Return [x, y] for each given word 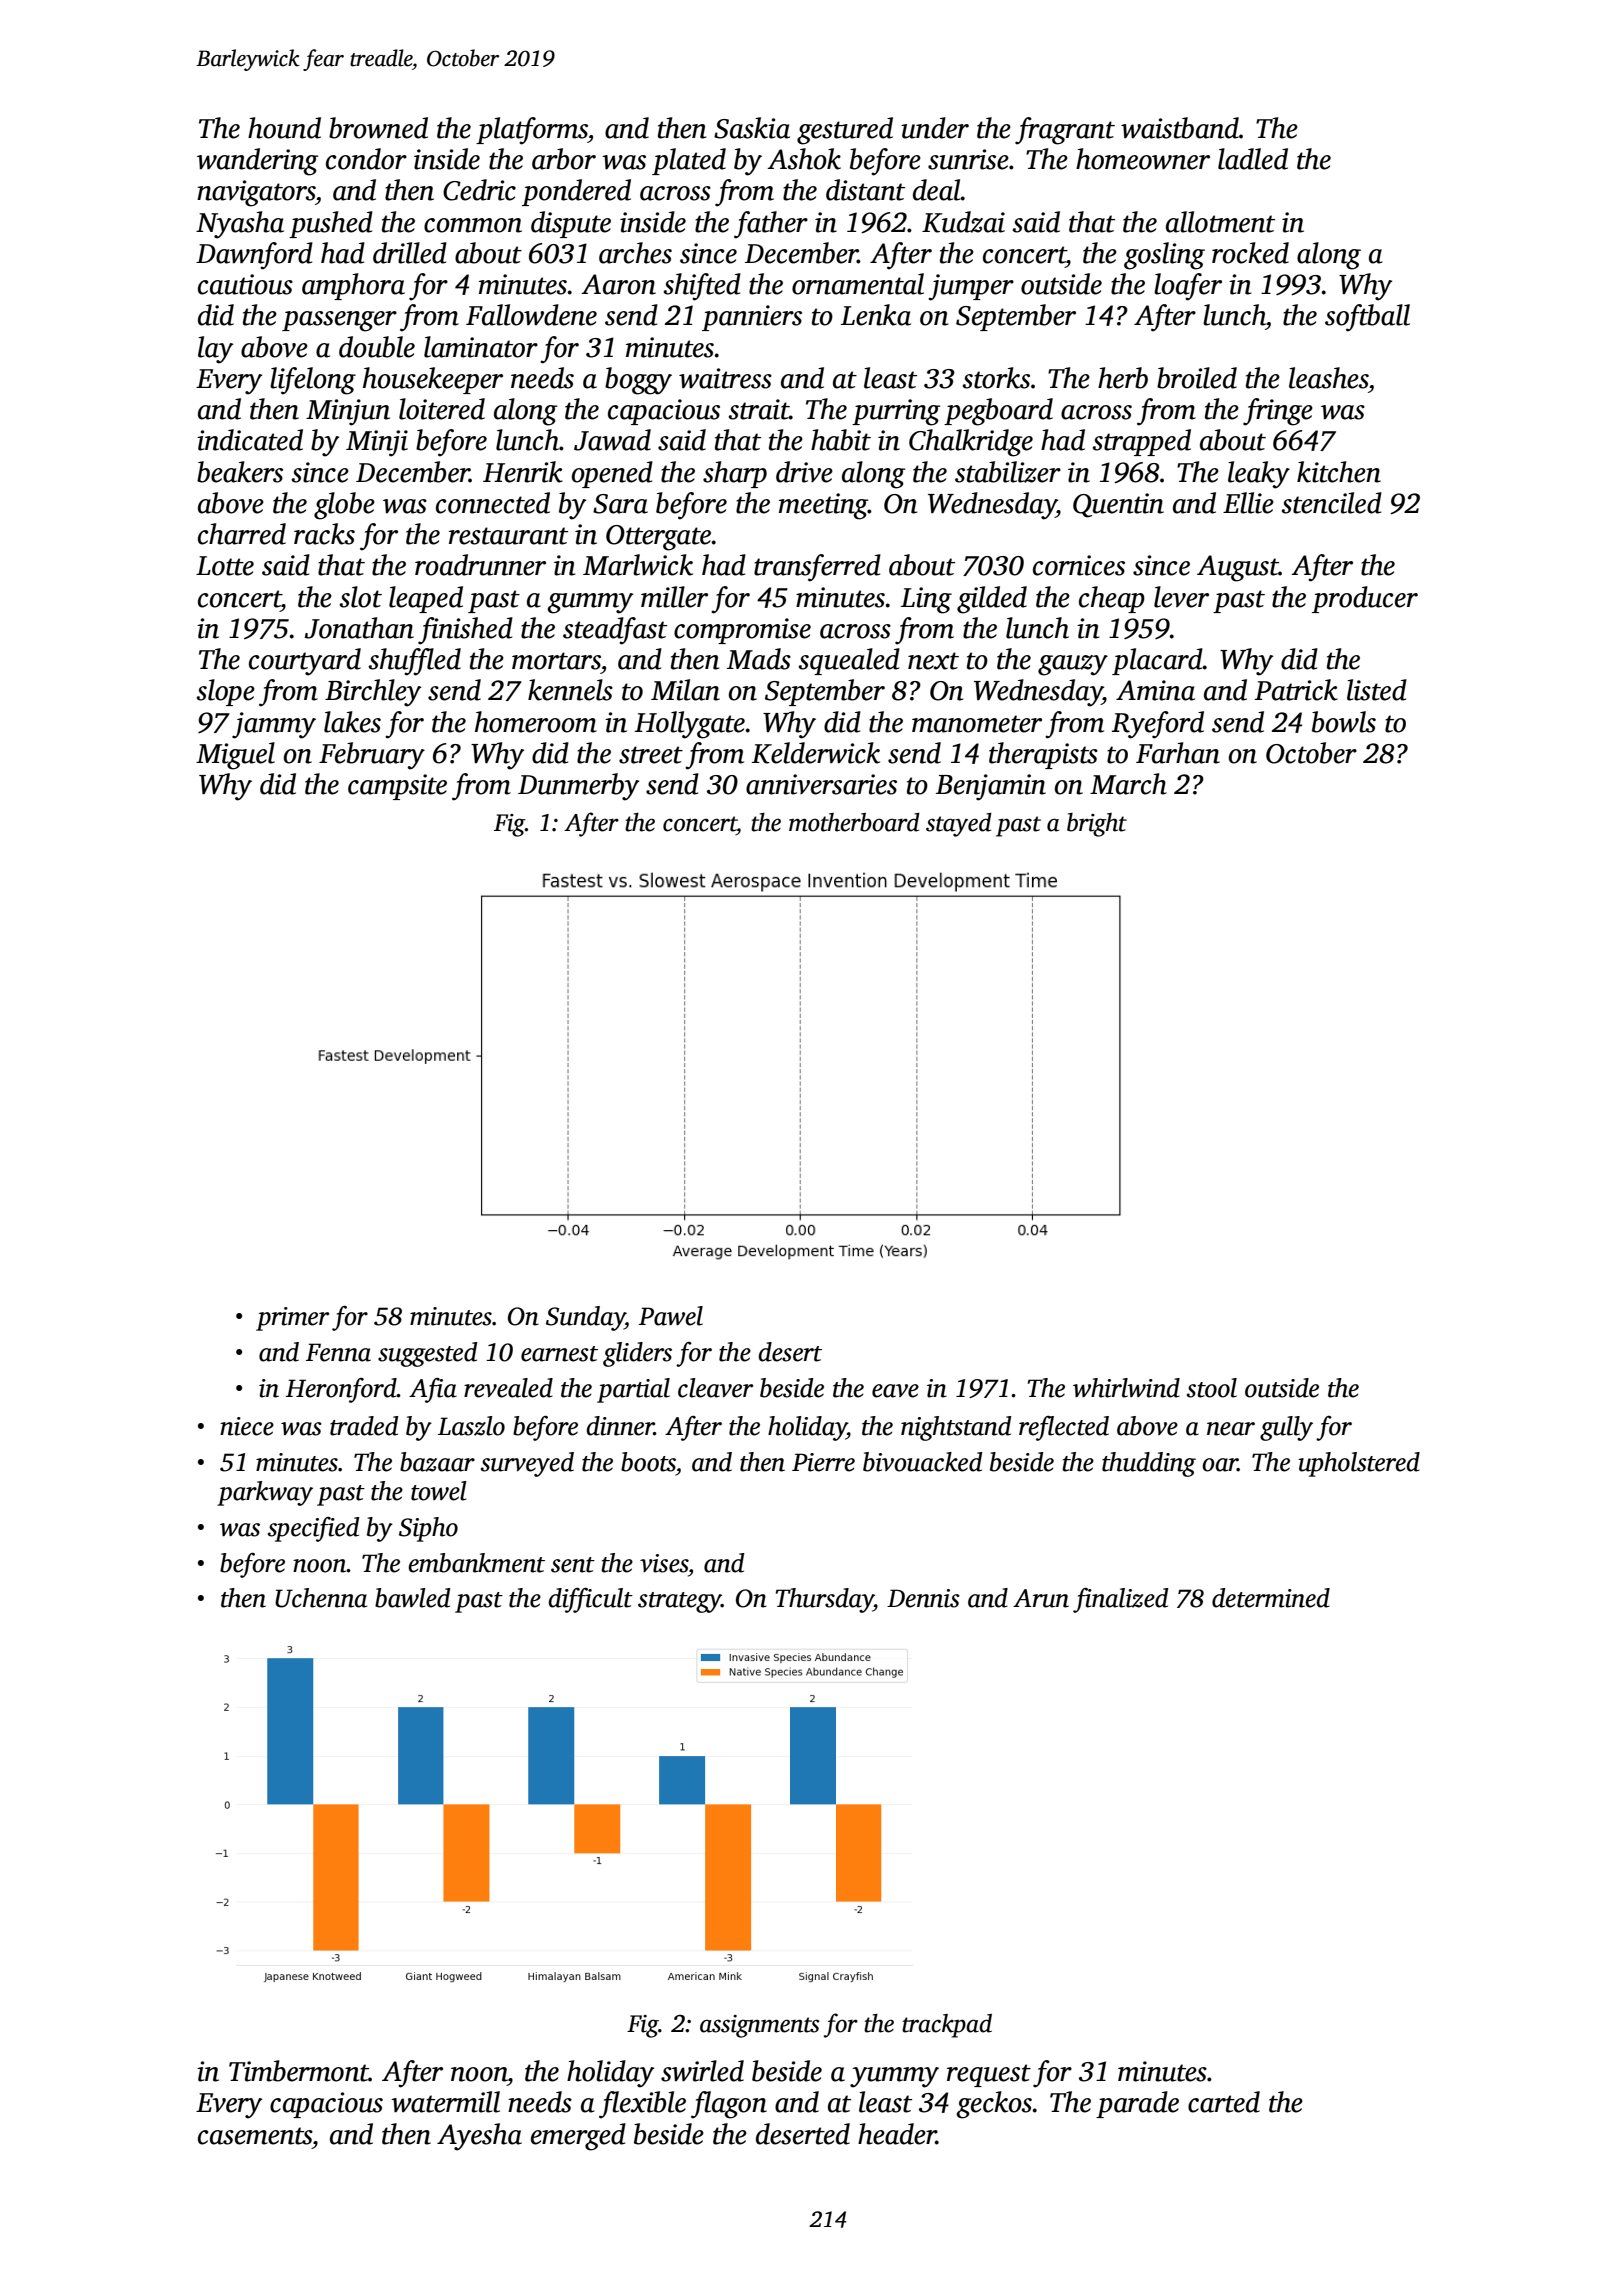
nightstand [956, 1428]
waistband [1180, 128]
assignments [760, 2026]
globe [344, 506]
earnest [559, 1354]
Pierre [823, 1462]
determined [1271, 1598]
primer [292, 1319]
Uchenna [321, 1598]
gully [1286, 1428]
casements [255, 2136]
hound [284, 128]
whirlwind [1126, 1388]
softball [1367, 318]
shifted [702, 287]
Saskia [752, 128]
